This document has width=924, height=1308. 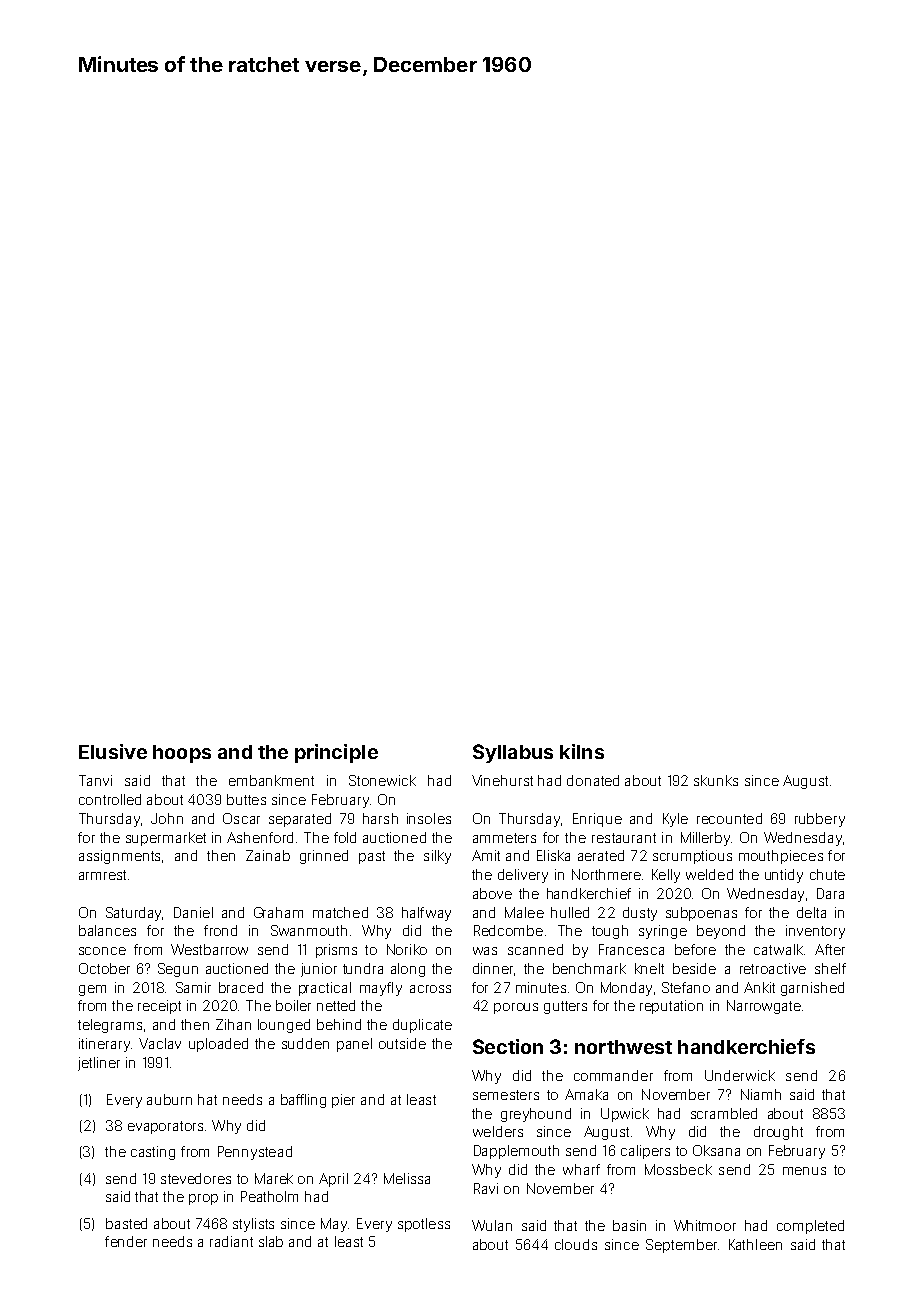 What do you see at coordinates (196, 1178) in the document?
I see `stevedores` at bounding box center [196, 1178].
